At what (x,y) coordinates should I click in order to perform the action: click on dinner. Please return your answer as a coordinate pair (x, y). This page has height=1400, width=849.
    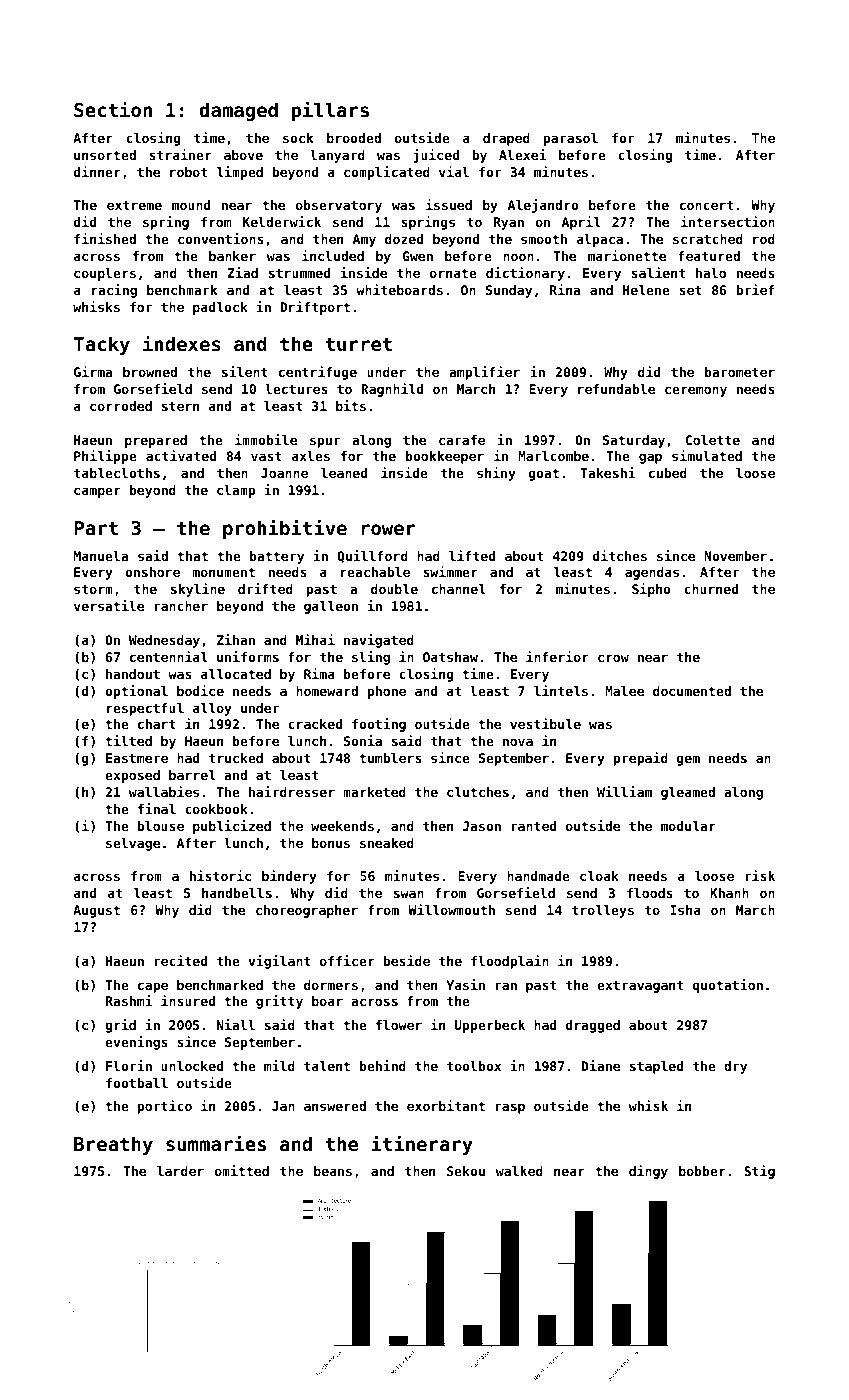
    Looking at the image, I should click on (97, 171).
